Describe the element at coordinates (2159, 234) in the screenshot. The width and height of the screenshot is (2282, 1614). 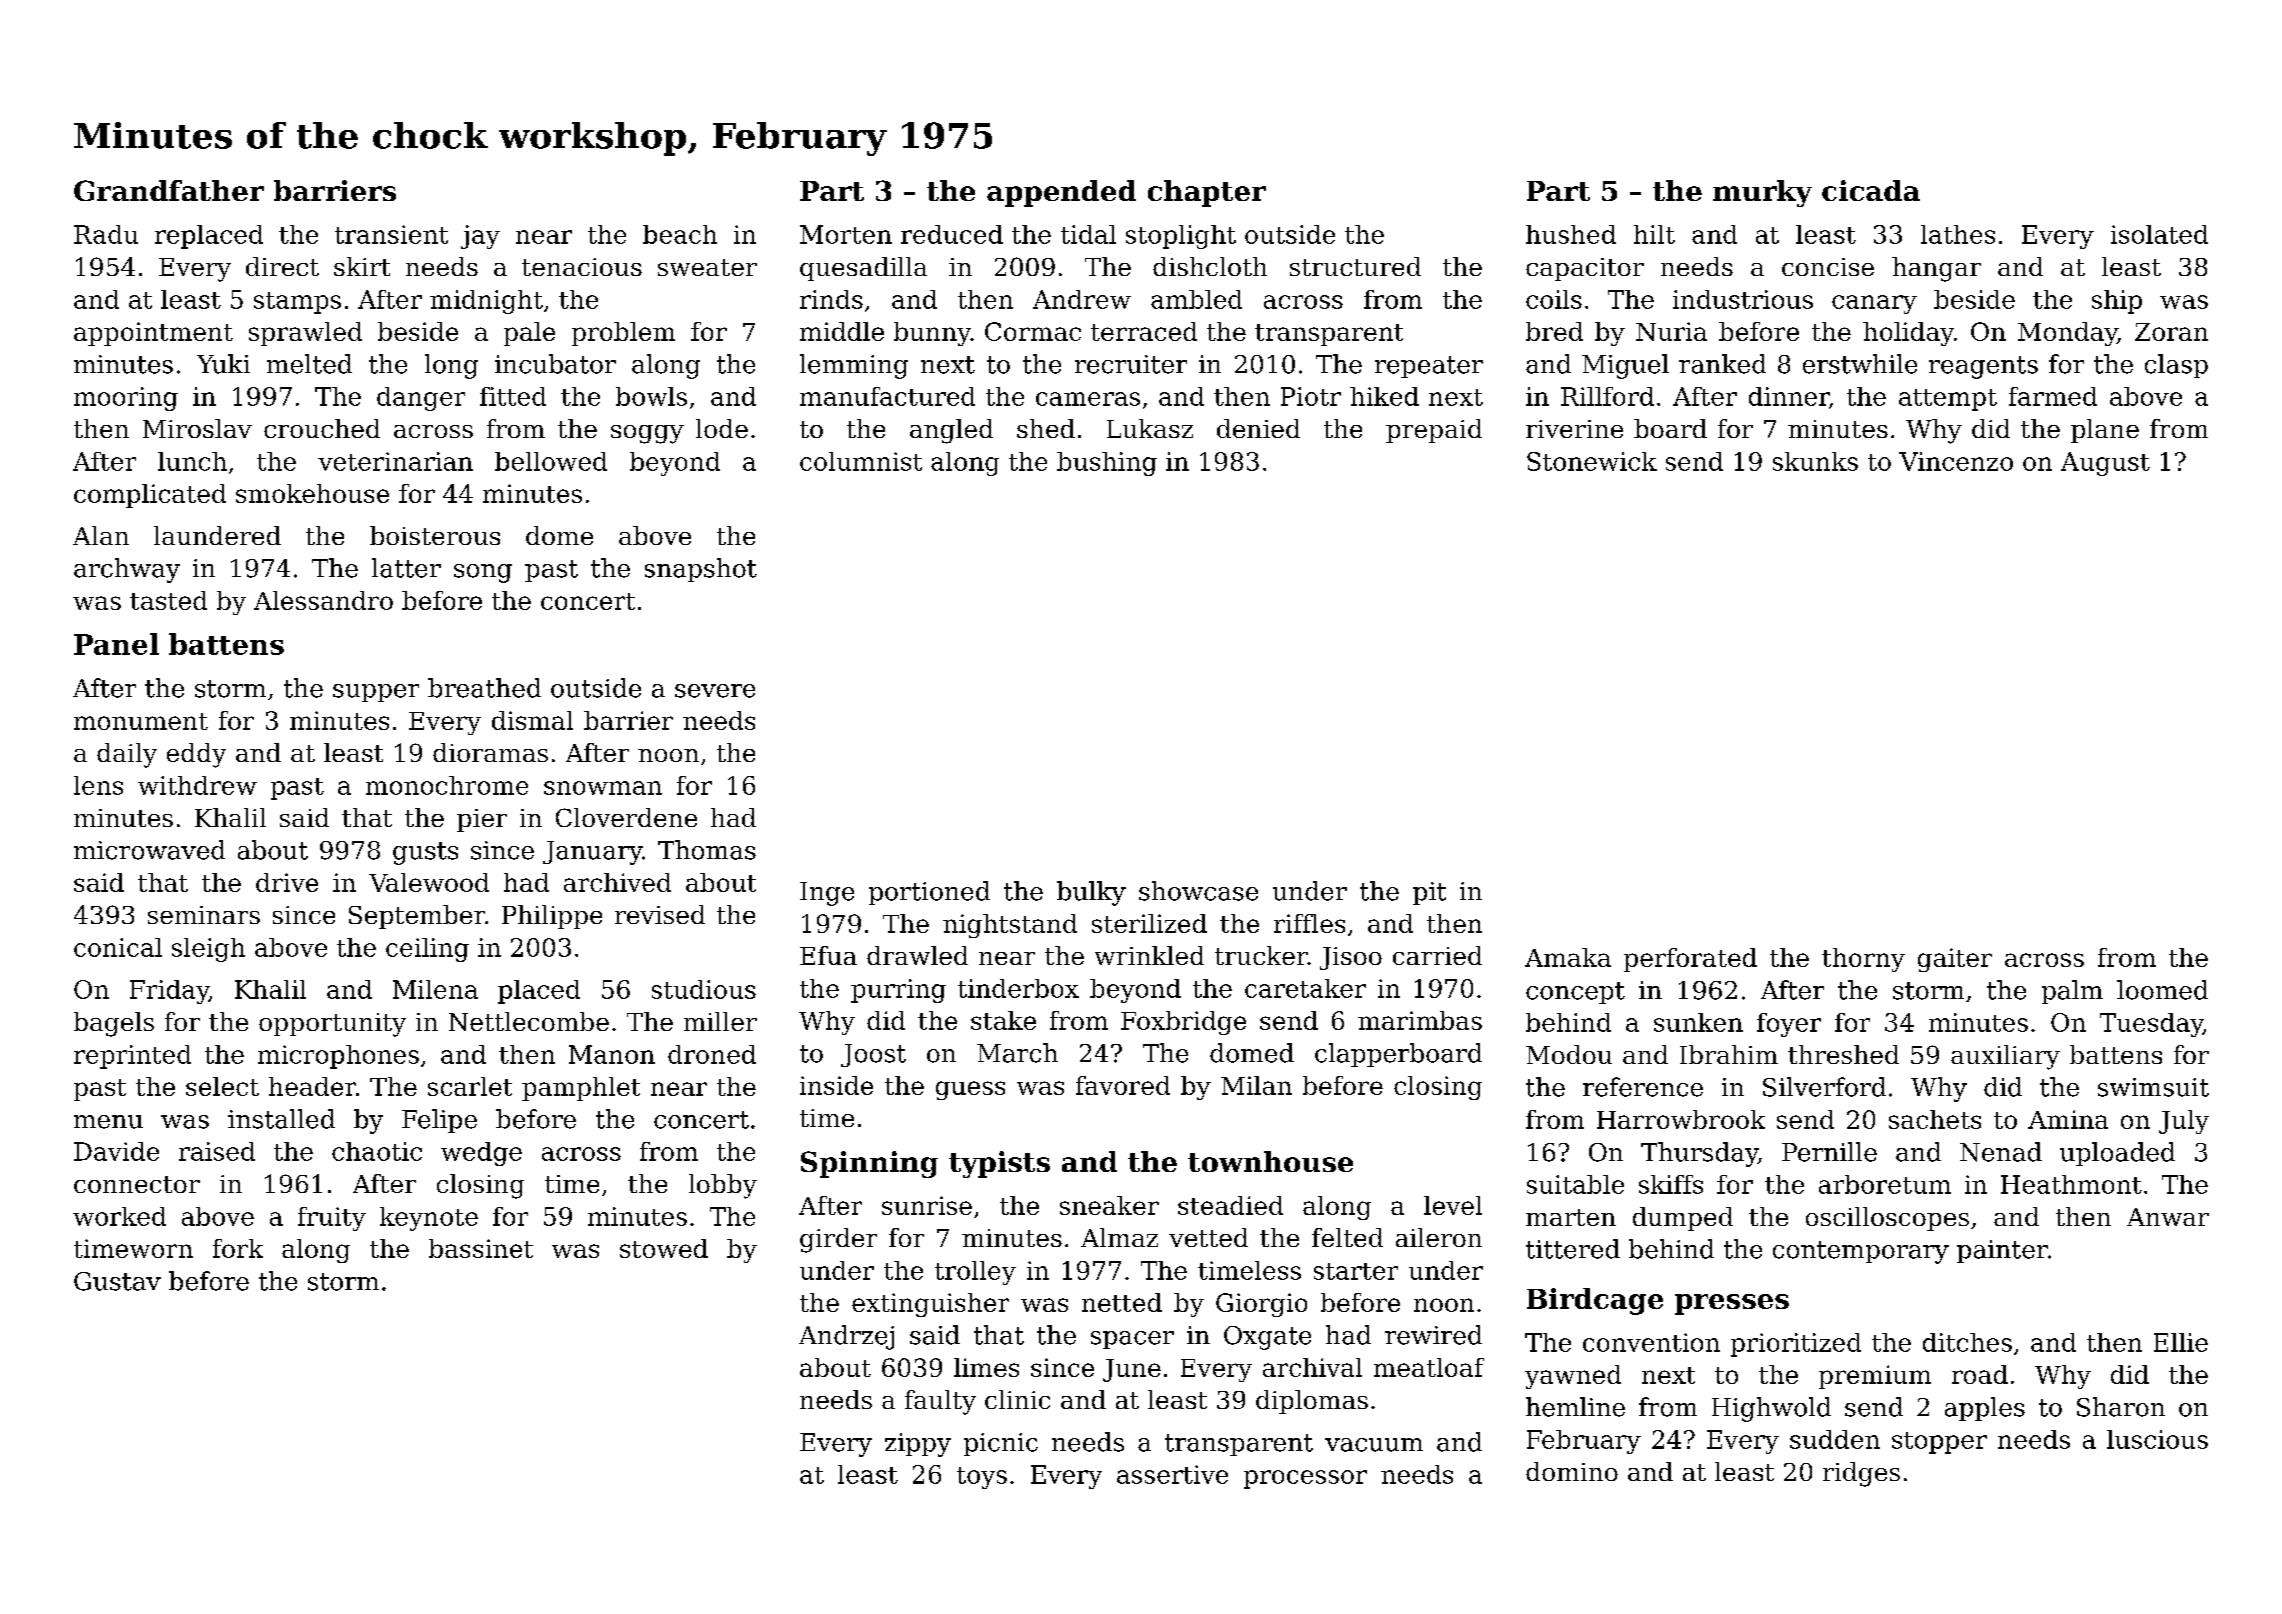
I see `isolated` at that location.
